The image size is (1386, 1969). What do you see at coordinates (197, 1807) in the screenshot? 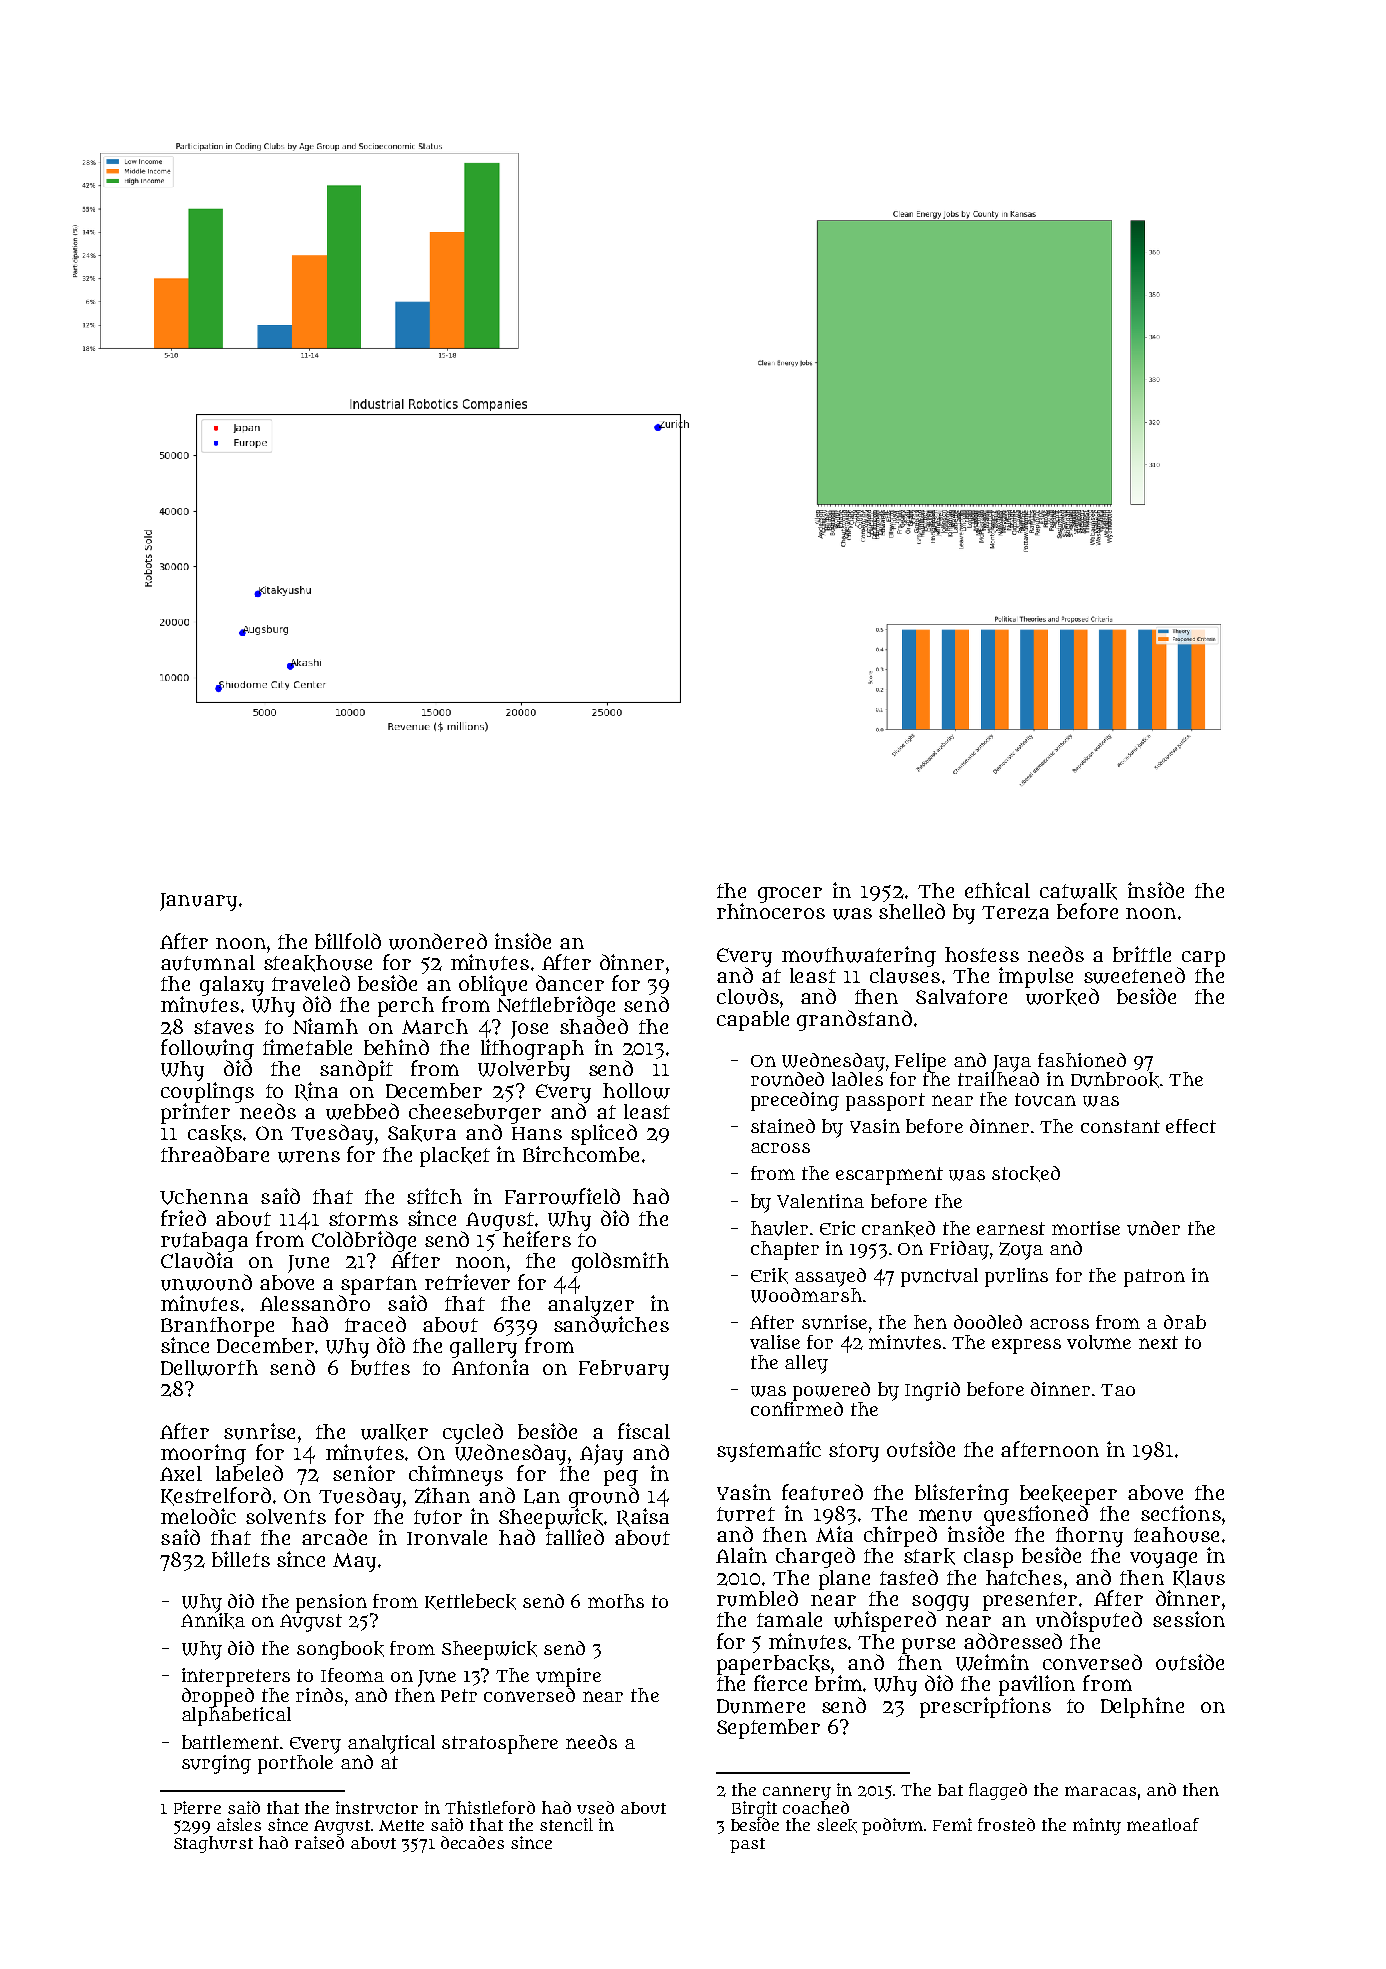
I see `Pierre` at bounding box center [197, 1807].
